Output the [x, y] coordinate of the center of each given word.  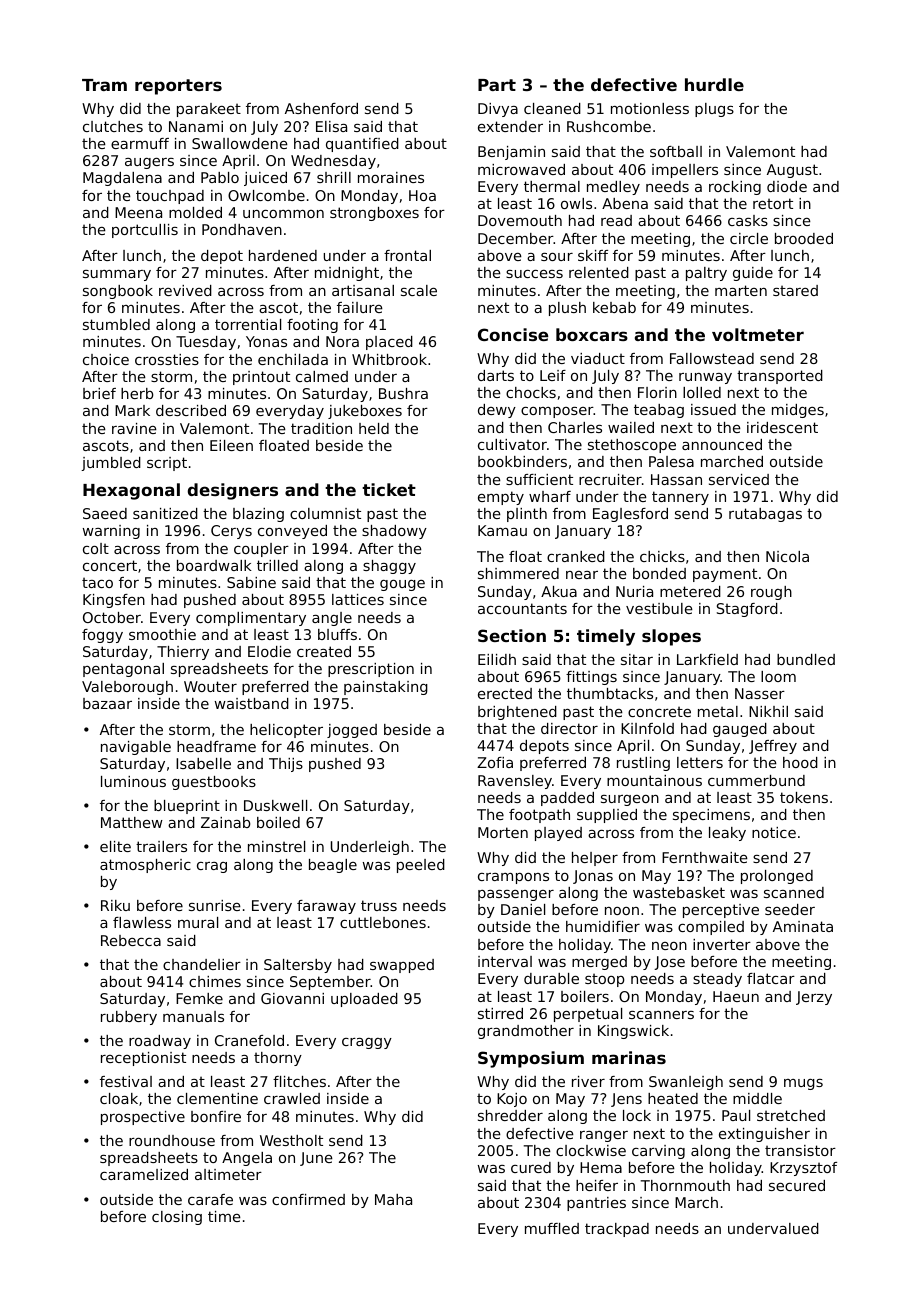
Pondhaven [242, 229]
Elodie [269, 651]
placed [389, 343]
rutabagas [765, 515]
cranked [576, 556]
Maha [393, 1199]
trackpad [617, 1230]
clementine [217, 1098]
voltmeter [758, 334]
